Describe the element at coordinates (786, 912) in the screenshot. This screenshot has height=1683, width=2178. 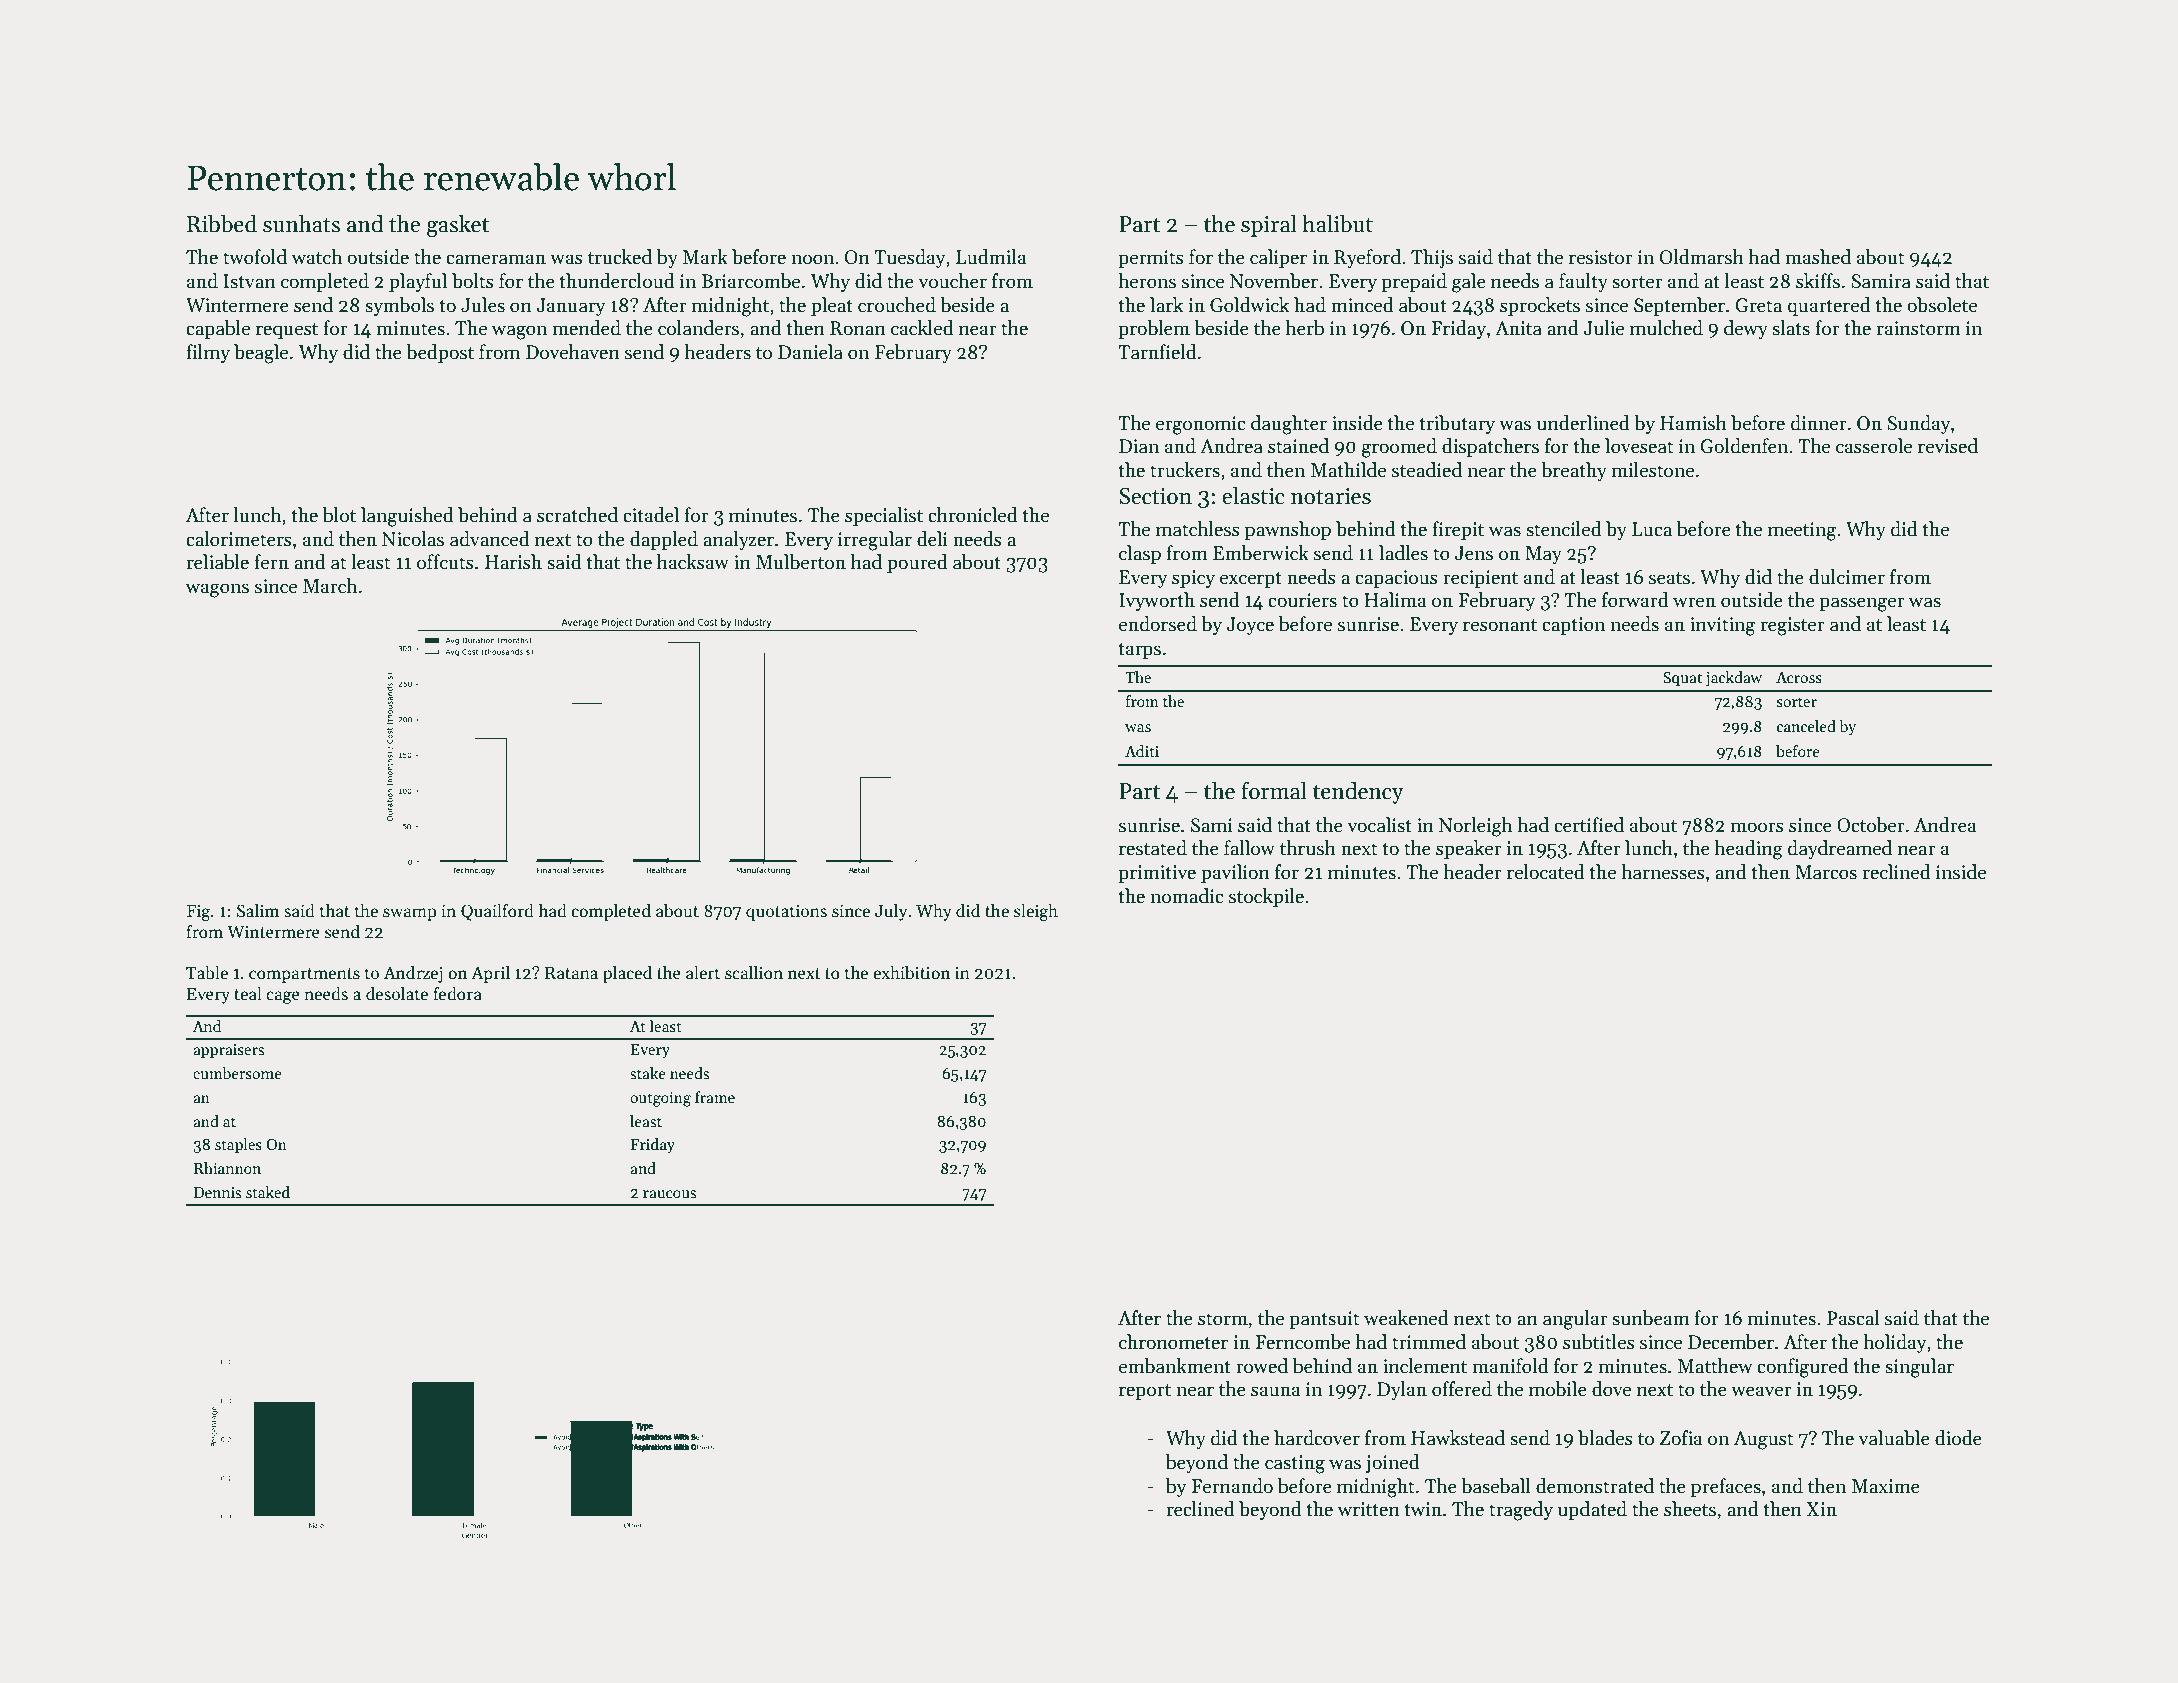
I see `quotations` at that location.
